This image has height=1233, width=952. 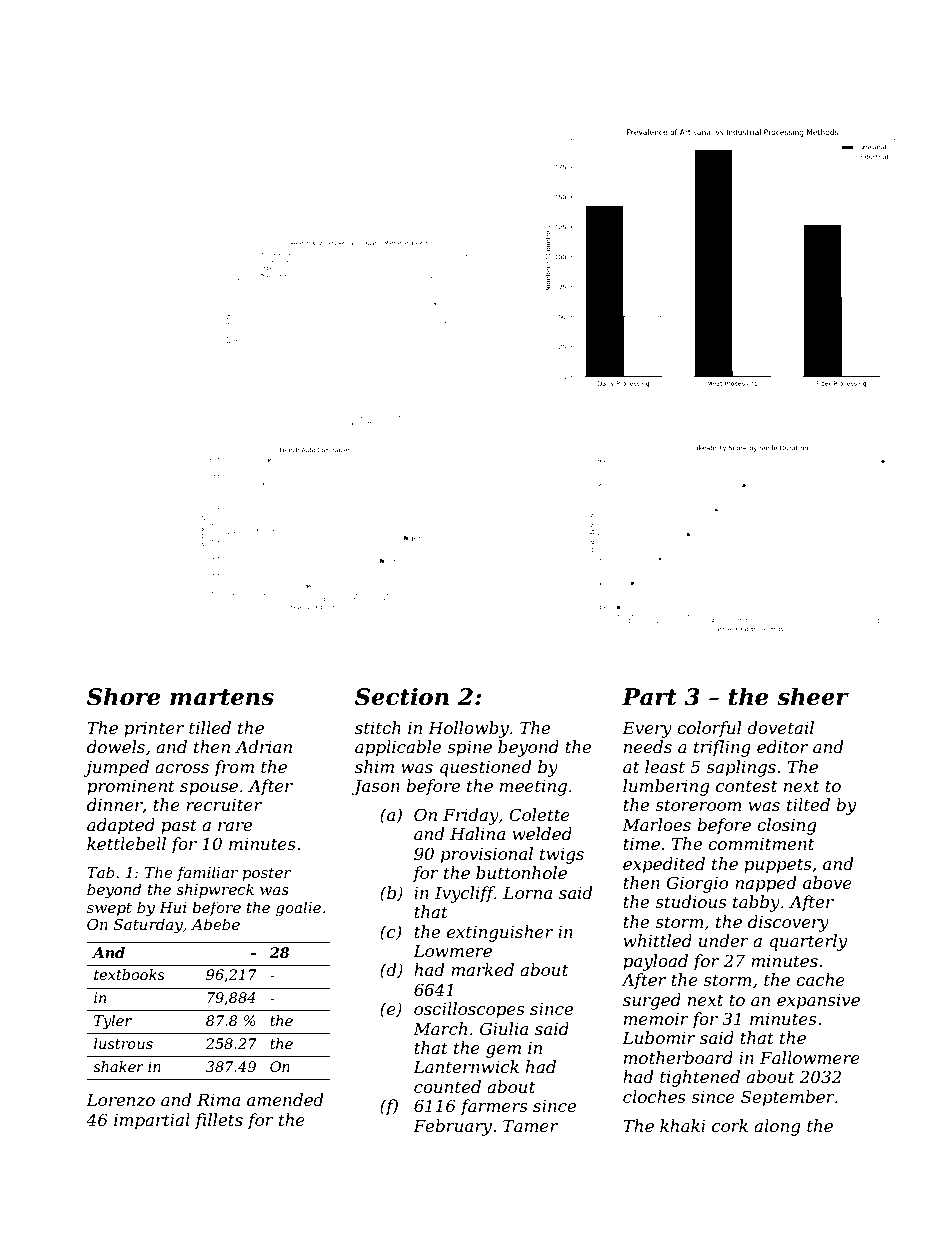 What do you see at coordinates (402, 697) in the image?
I see `Section` at bounding box center [402, 697].
